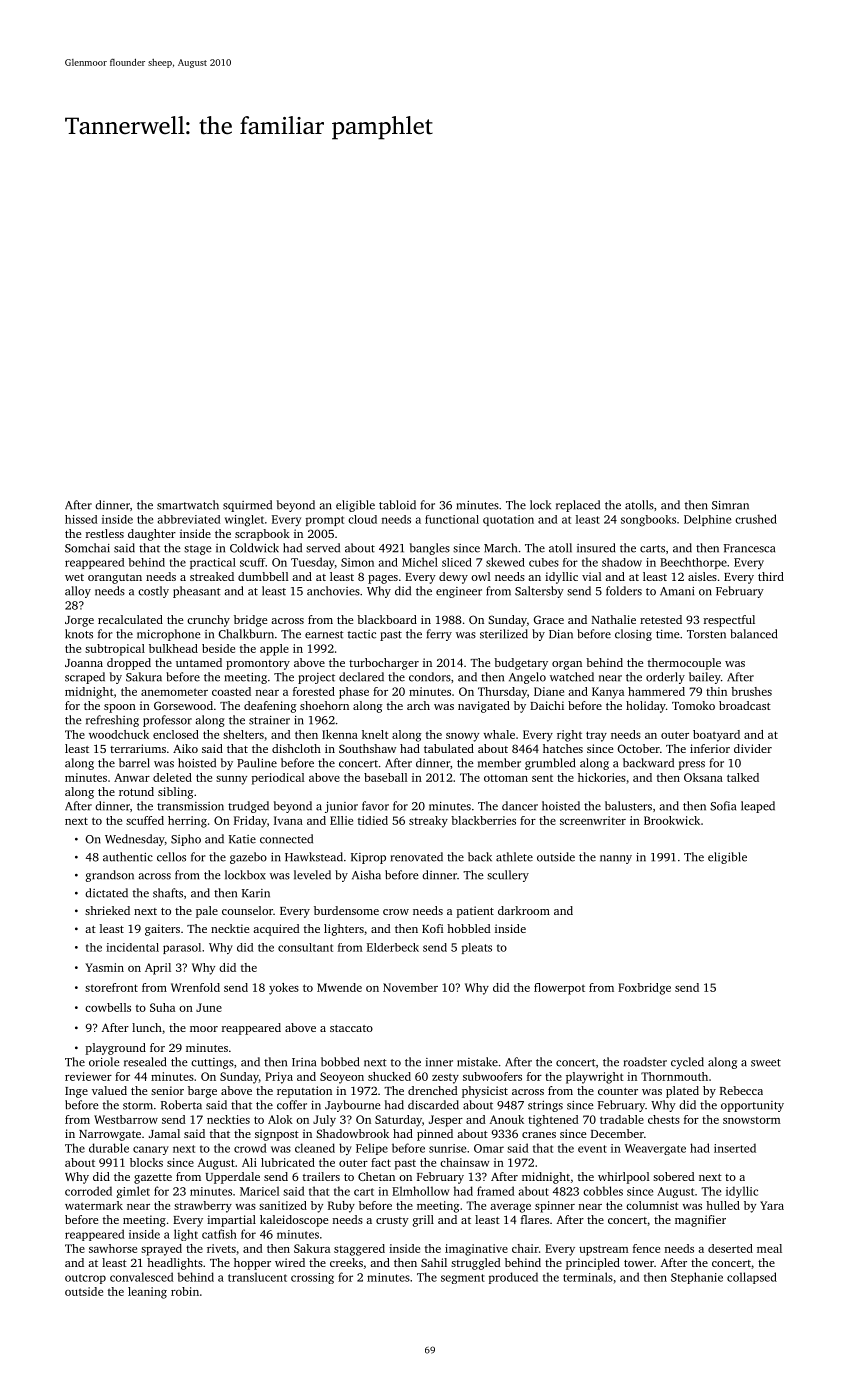  Describe the element at coordinates (231, 691) in the document. I see `coasted` at that location.
